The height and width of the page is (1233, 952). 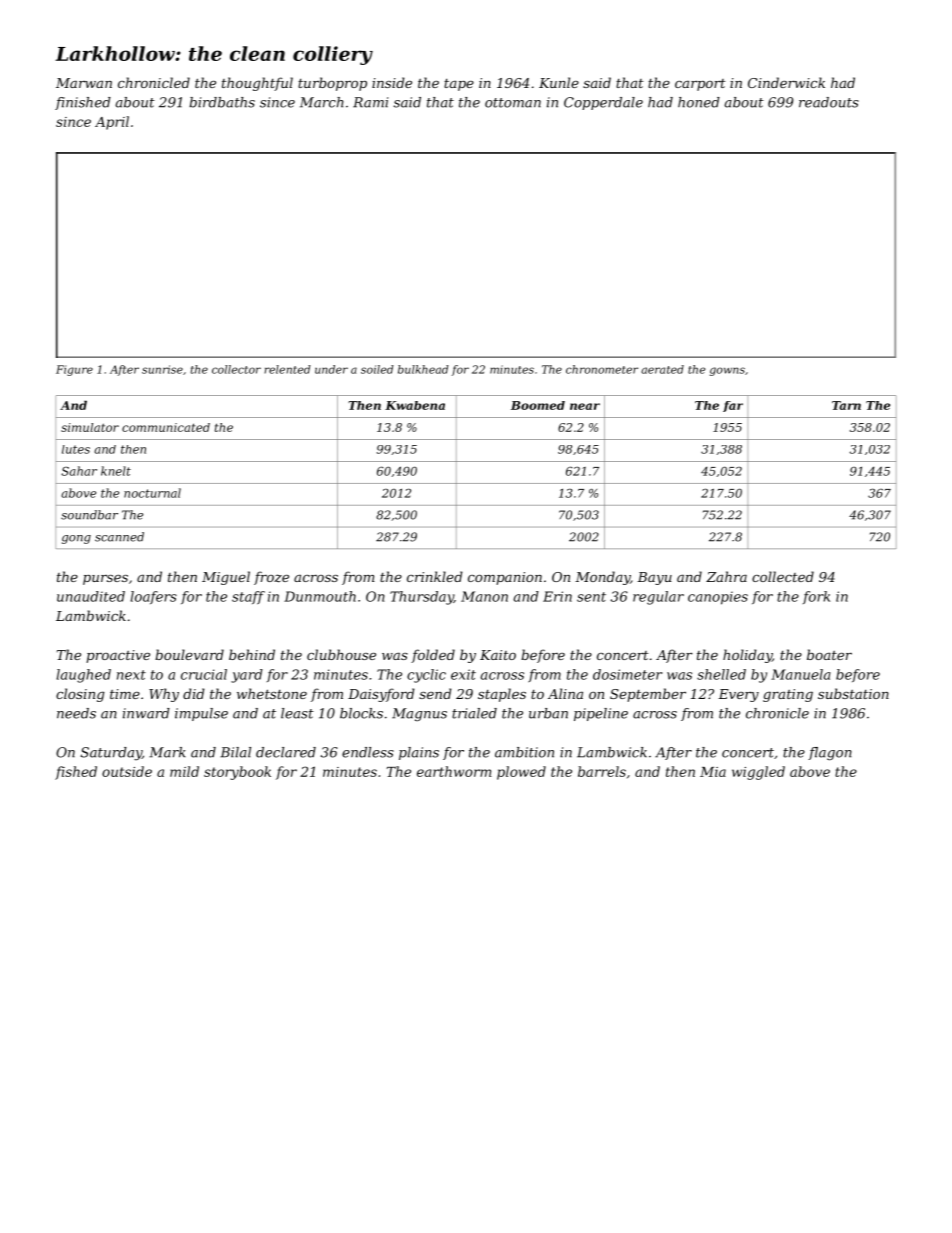 What do you see at coordinates (112, 123) in the page?
I see `April` at bounding box center [112, 123].
